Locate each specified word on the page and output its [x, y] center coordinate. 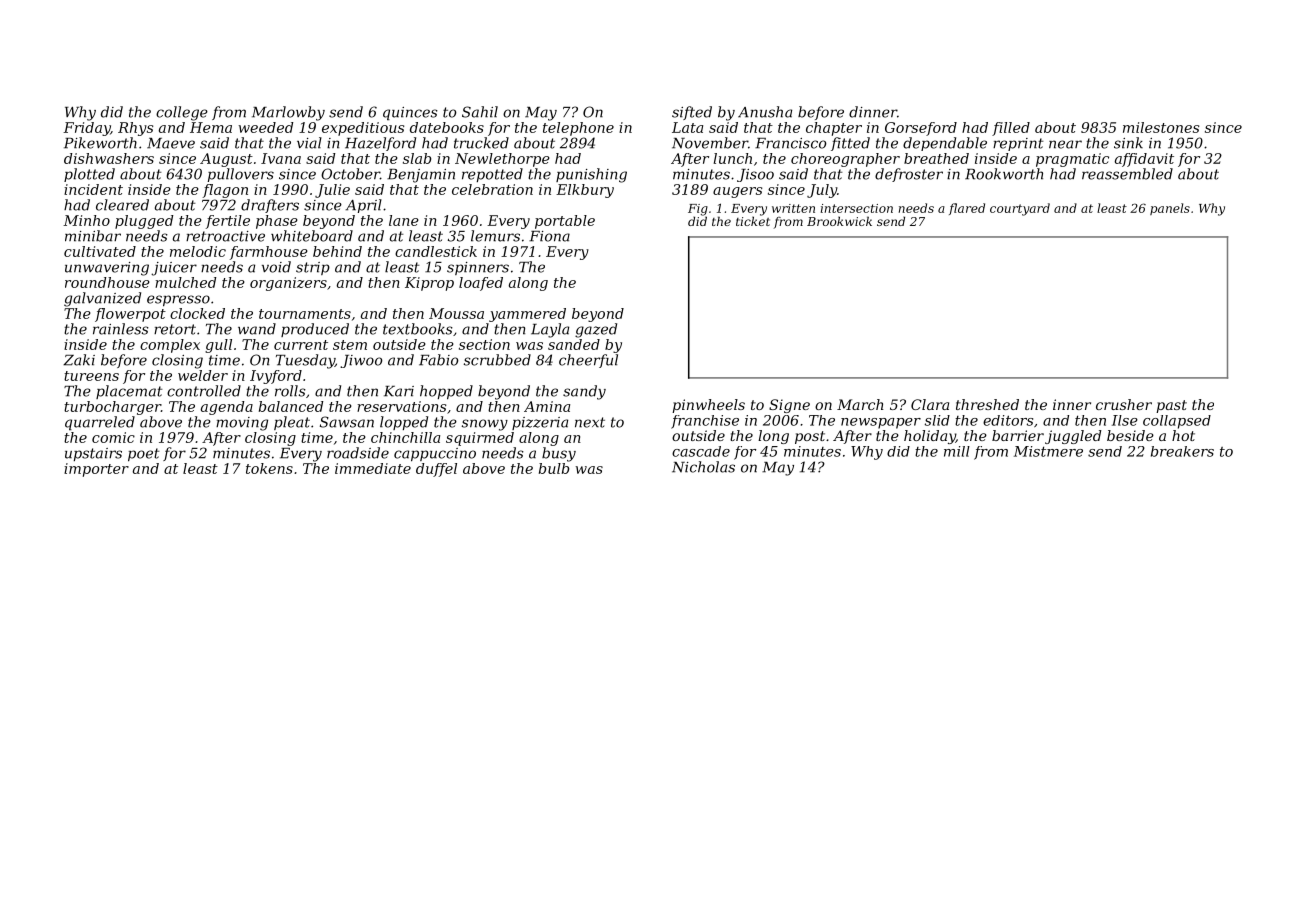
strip [313, 268]
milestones [1161, 127]
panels [1170, 209]
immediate [373, 468]
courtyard [1020, 209]
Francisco [791, 143]
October [350, 174]
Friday [86, 129]
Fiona [549, 236]
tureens [91, 376]
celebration [492, 189]
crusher [1124, 404]
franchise [705, 422]
